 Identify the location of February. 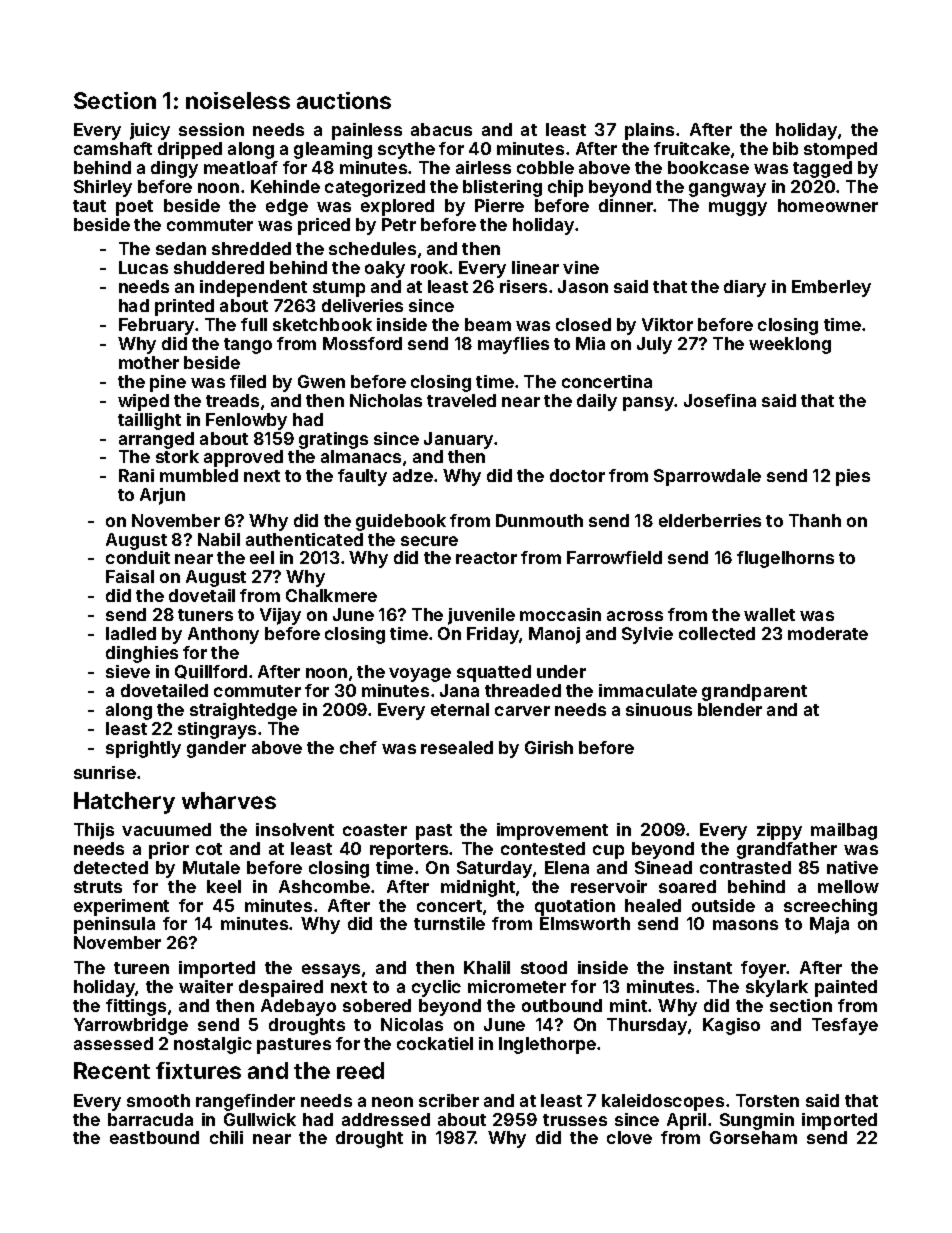
(157, 326).
